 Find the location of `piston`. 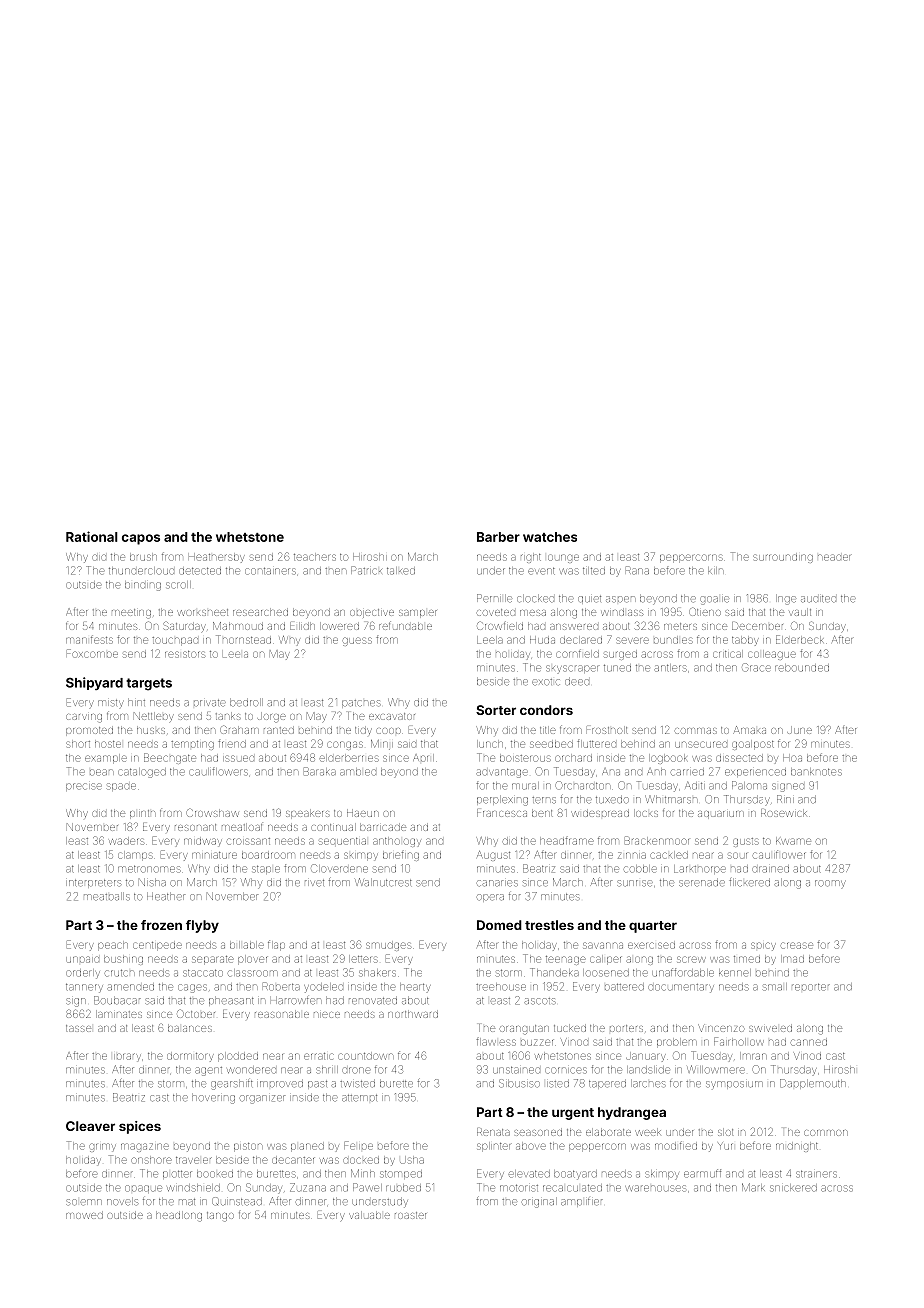

piston is located at coordinates (248, 1147).
